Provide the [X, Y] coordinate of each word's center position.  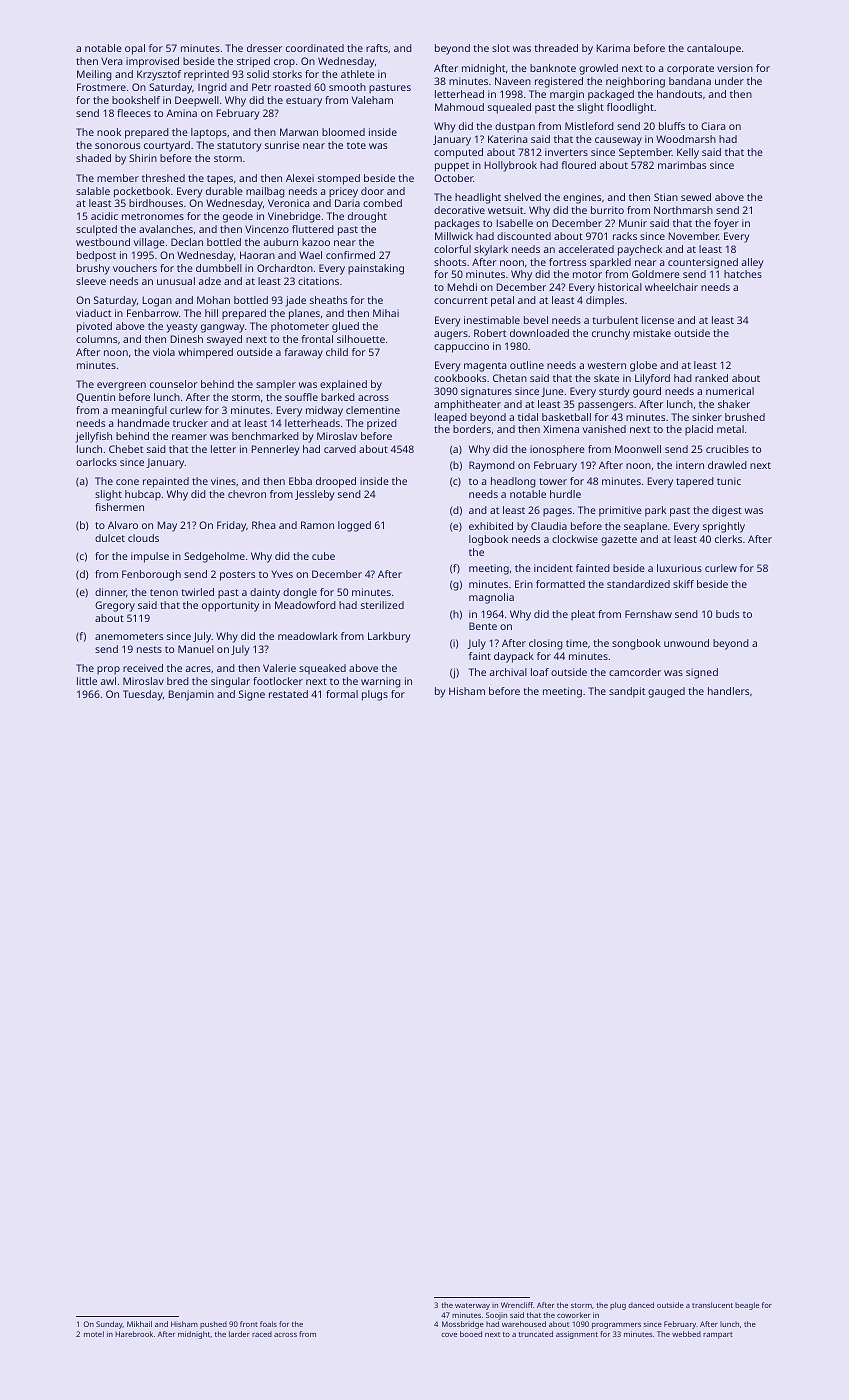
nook [109, 132]
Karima [613, 48]
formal [342, 694]
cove [449, 1335]
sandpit [627, 692]
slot [501, 48]
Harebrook [134, 1334]
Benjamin [191, 695]
